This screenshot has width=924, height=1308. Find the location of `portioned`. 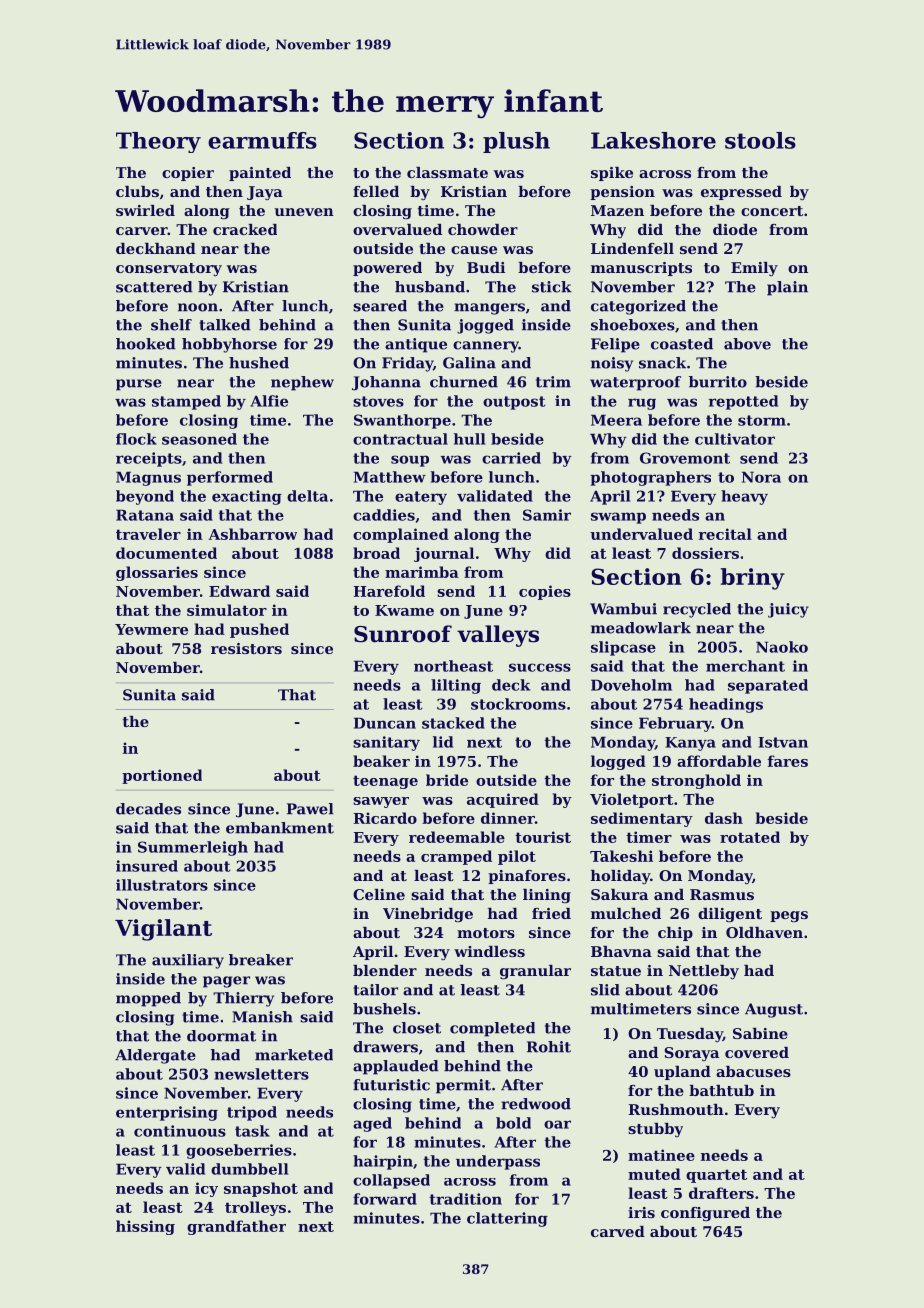

portioned is located at coordinates (162, 776).
